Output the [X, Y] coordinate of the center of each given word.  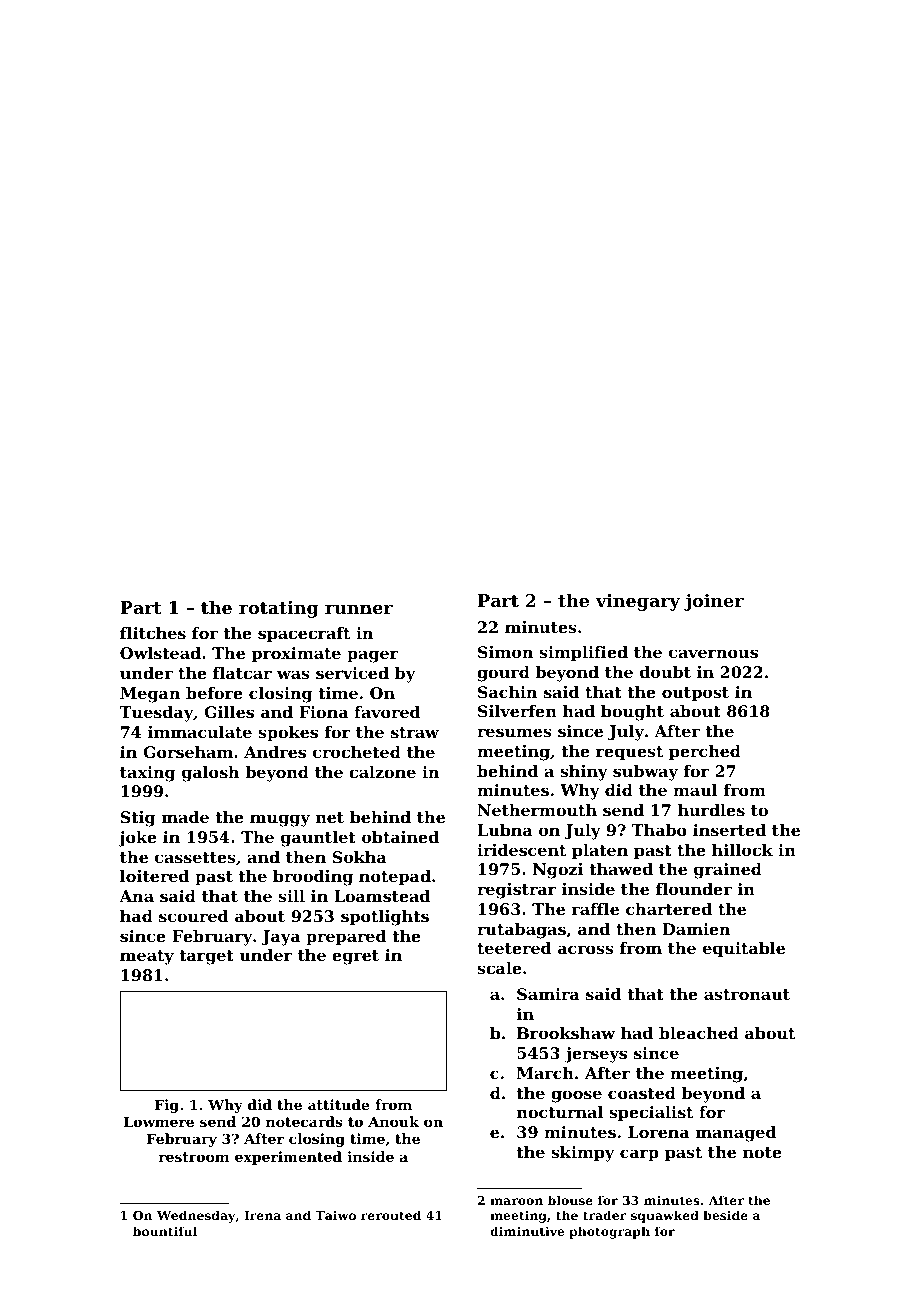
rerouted [391, 1215]
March [545, 1073]
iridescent [521, 850]
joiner [714, 602]
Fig [166, 1106]
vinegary [637, 602]
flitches [153, 633]
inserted [729, 830]
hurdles [711, 810]
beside [725, 1215]
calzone [382, 772]
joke [137, 839]
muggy [280, 820]
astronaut [747, 994]
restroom [194, 1157]
